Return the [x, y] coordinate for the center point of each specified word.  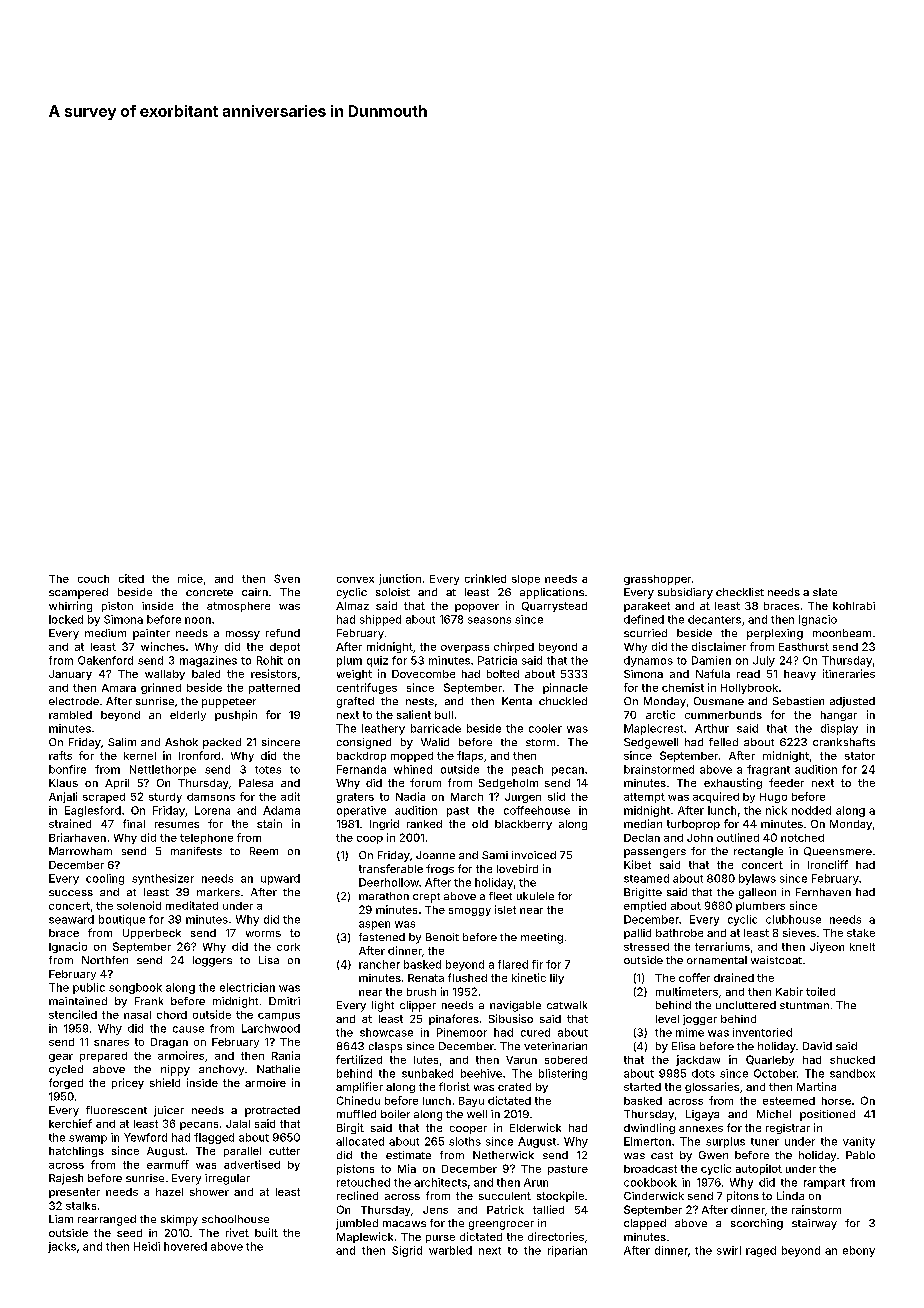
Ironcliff [828, 864]
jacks [62, 1247]
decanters [714, 619]
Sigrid [407, 1251]
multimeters [687, 991]
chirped [514, 647]
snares [111, 1043]
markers [218, 892]
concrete [209, 592]
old [480, 824]
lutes [426, 1060]
